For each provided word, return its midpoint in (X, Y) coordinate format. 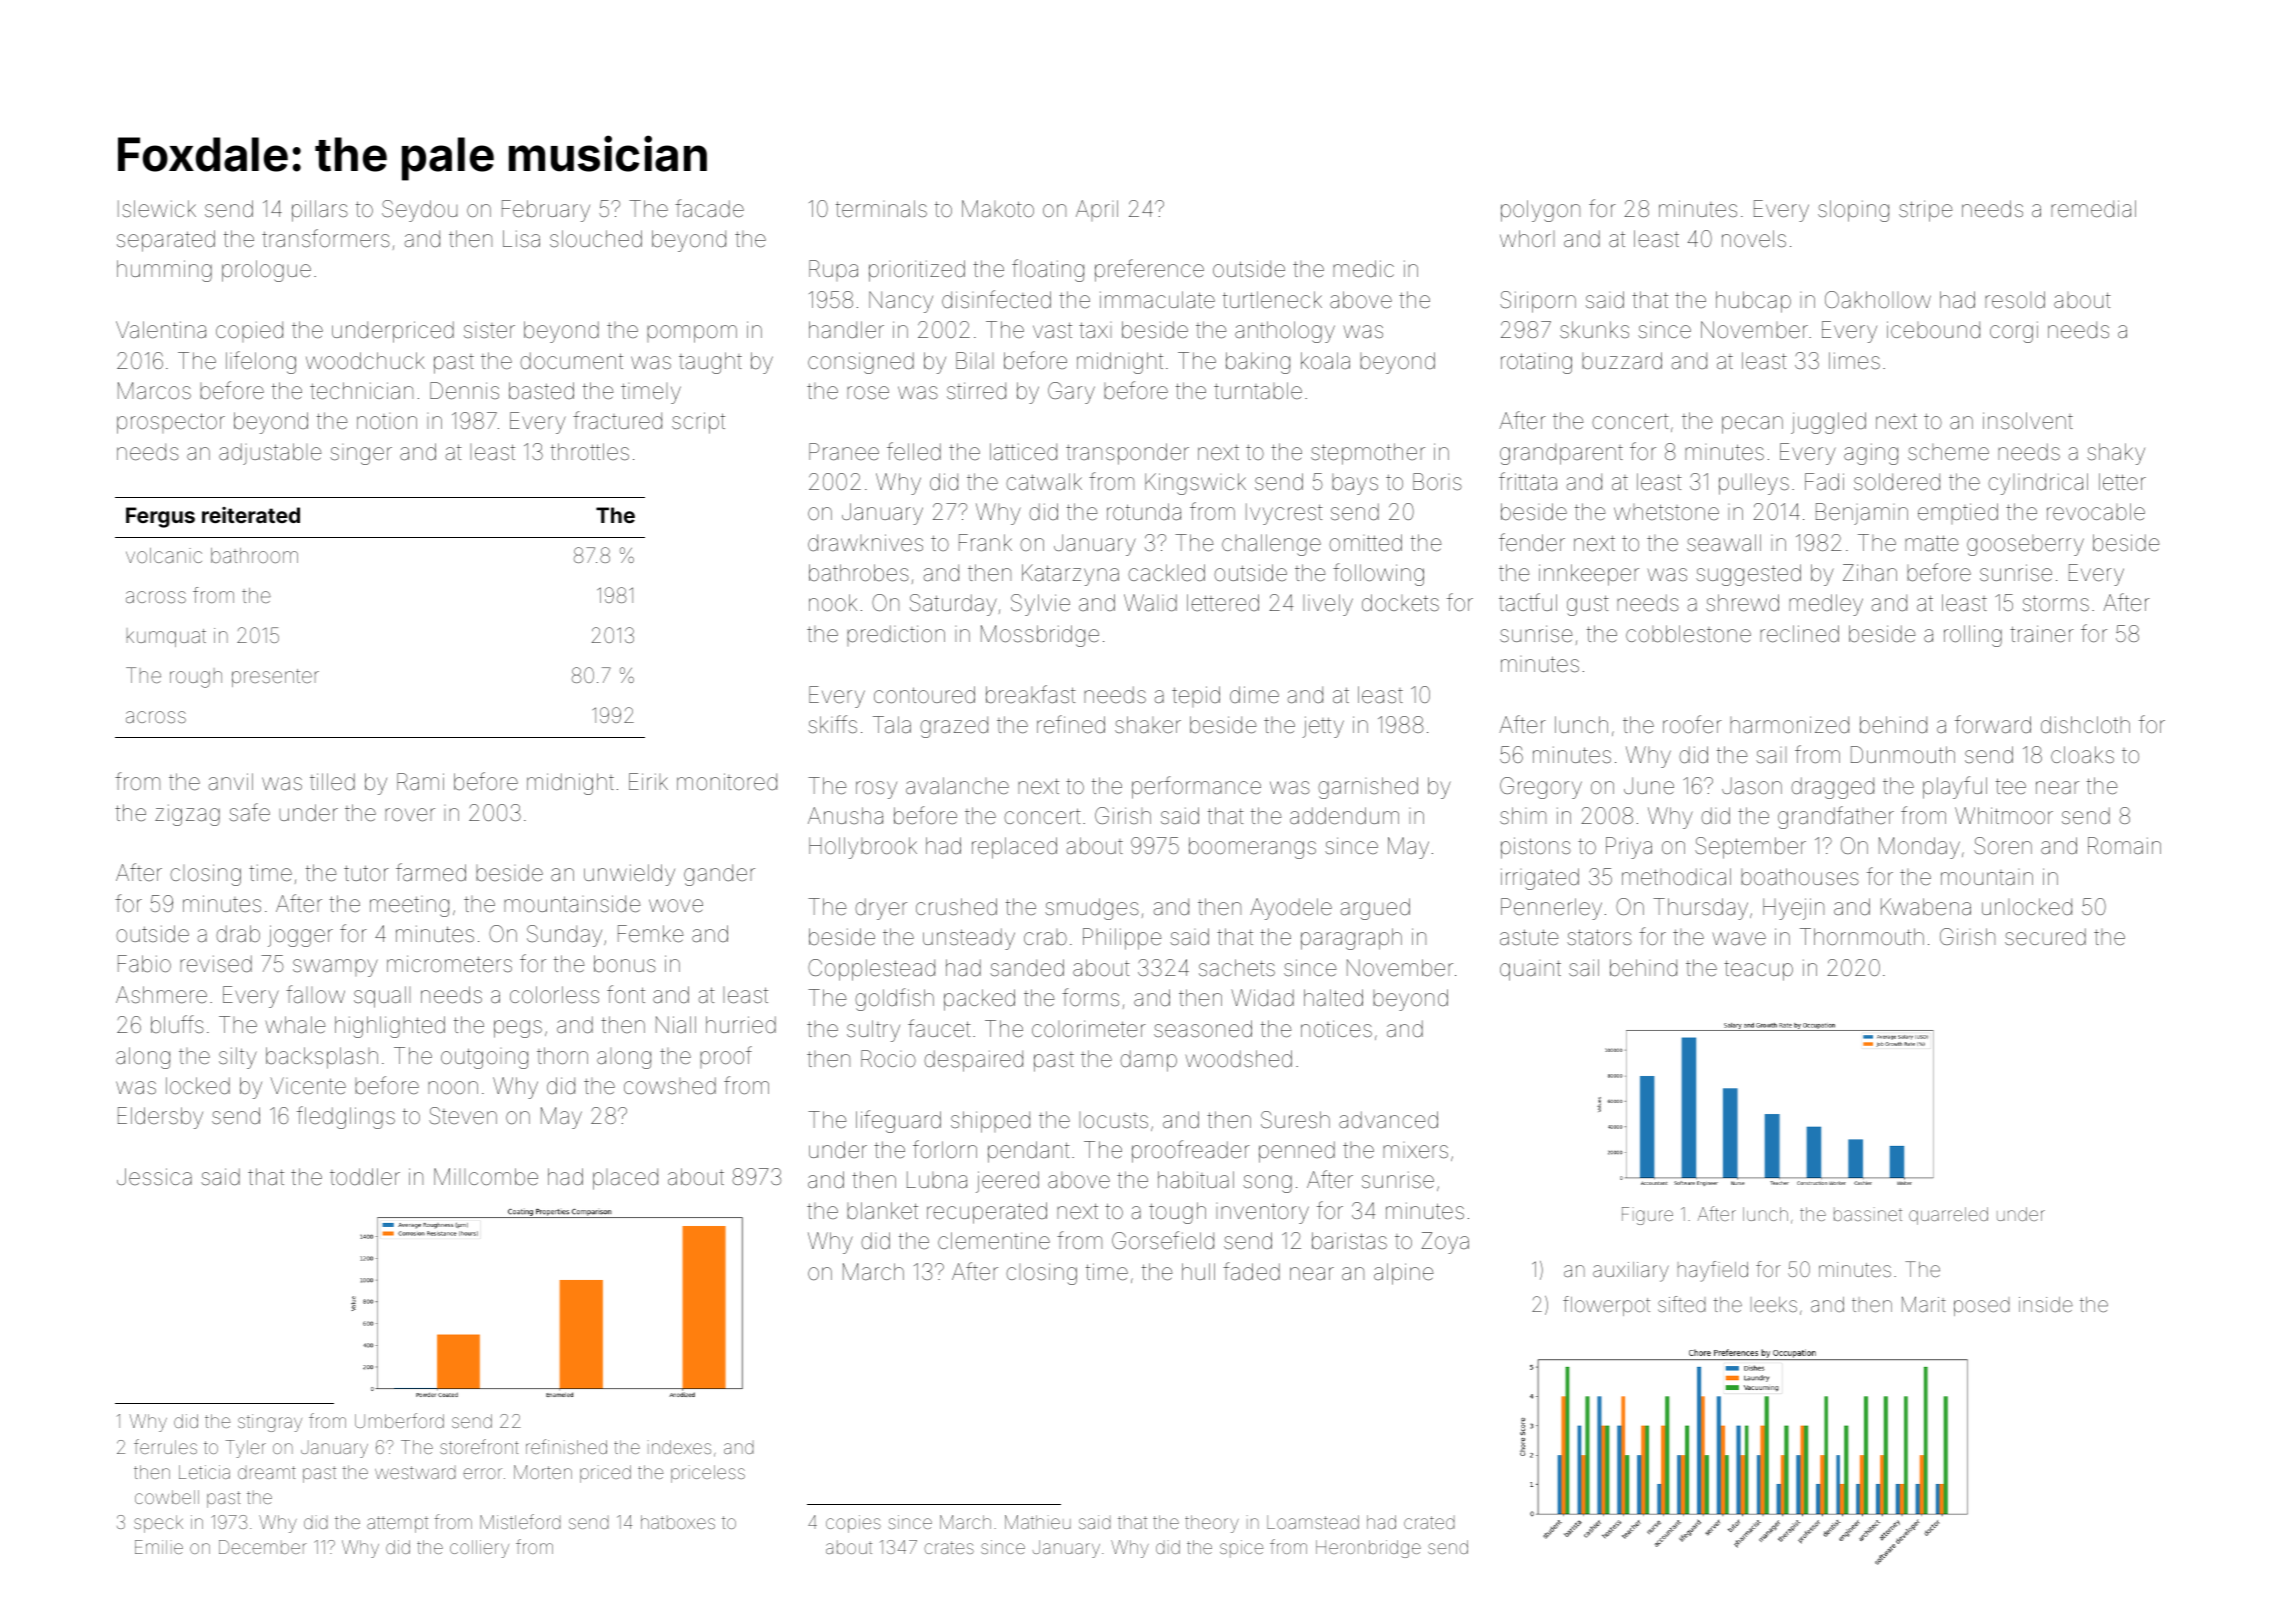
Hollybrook (863, 848)
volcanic (164, 555)
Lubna (937, 1180)
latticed (1023, 452)
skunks (1594, 330)
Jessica (154, 1177)
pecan (1752, 425)
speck (158, 1524)
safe (249, 812)
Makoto (998, 209)
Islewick (157, 209)
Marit (1924, 1304)
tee (2011, 786)
